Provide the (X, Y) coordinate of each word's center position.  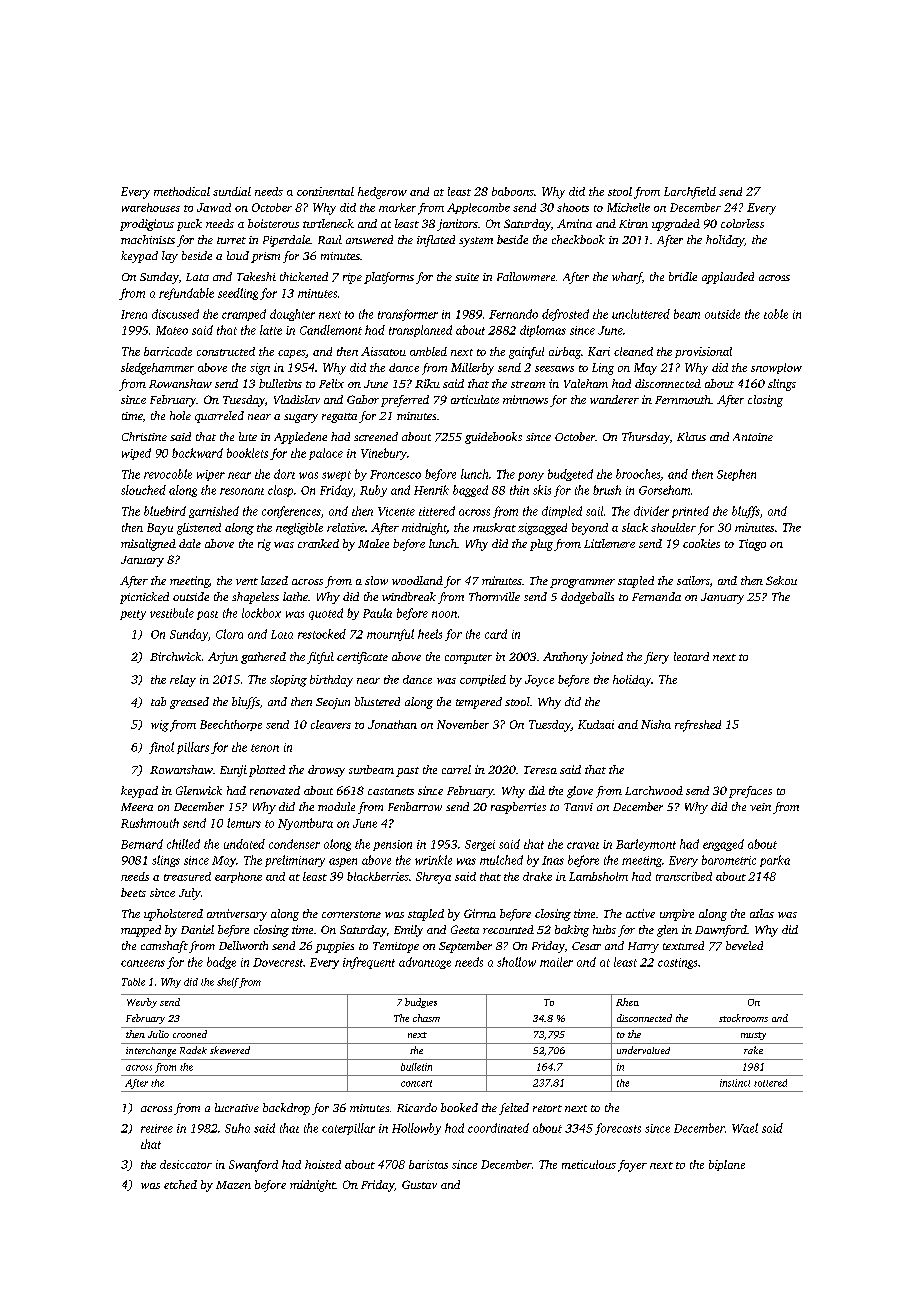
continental (325, 191)
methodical (182, 191)
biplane (727, 1165)
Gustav (419, 1184)
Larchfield (690, 193)
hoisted (323, 1164)
